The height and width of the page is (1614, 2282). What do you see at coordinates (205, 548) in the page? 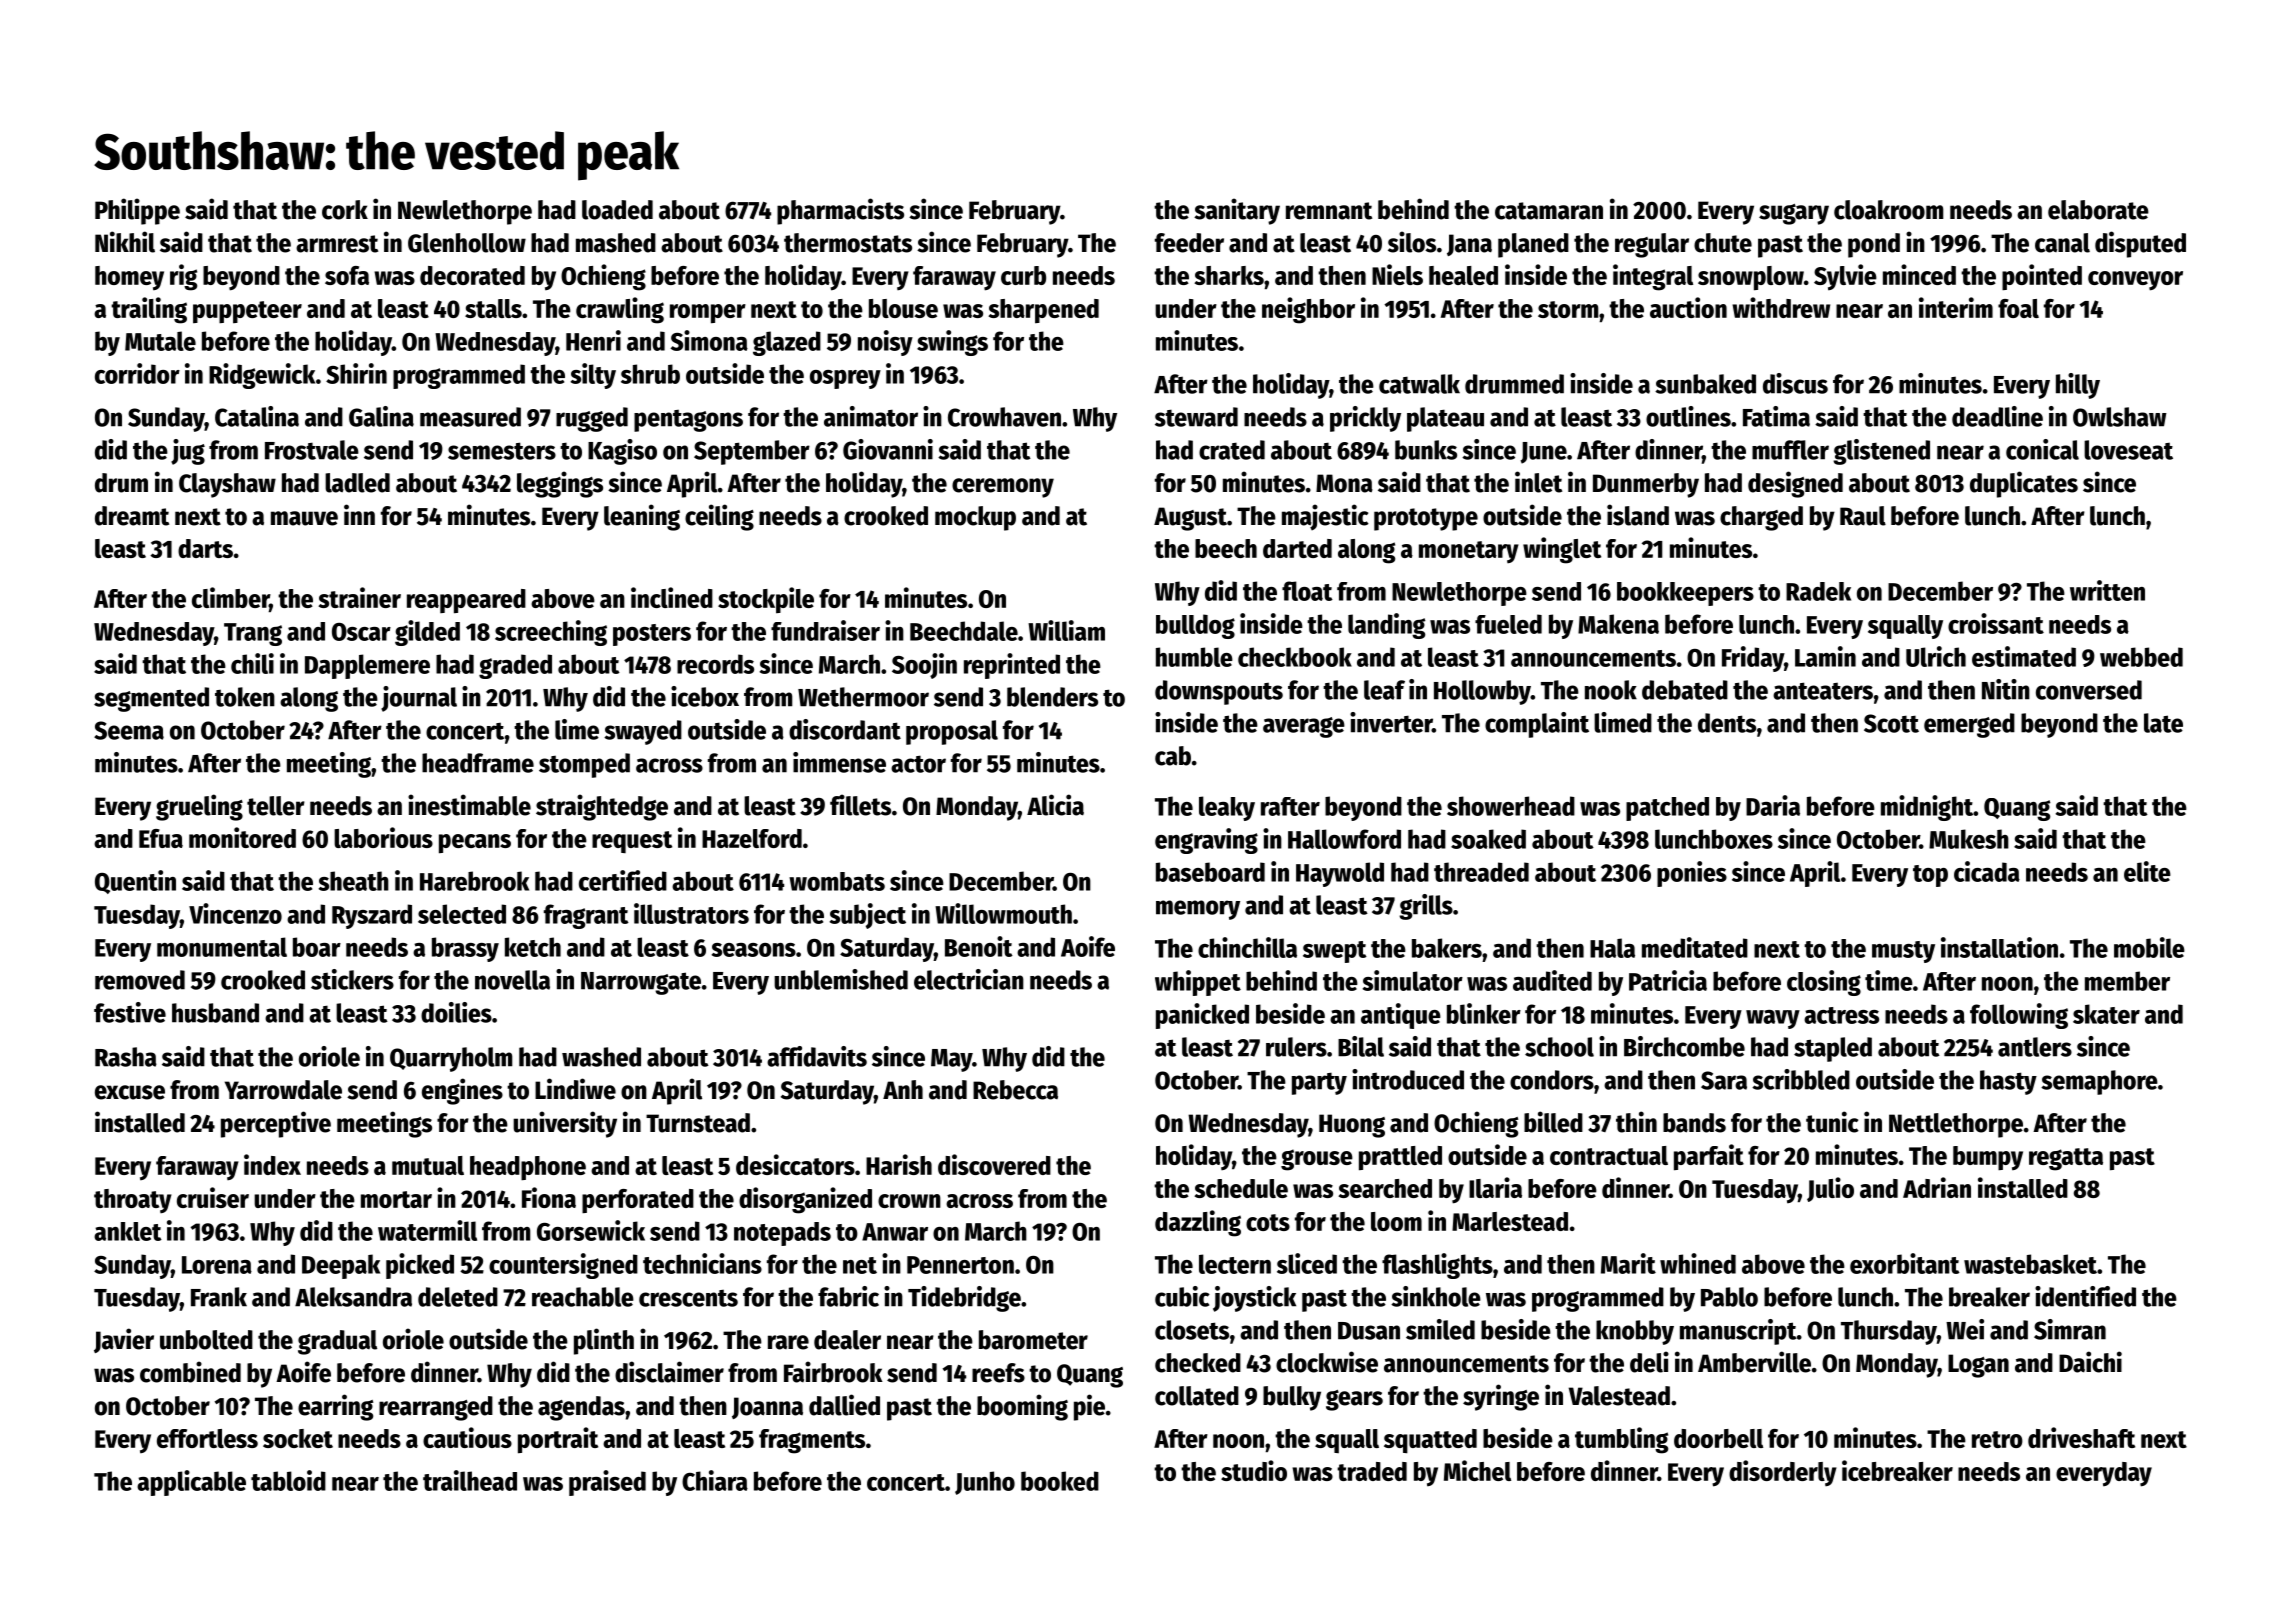
I see `darts` at bounding box center [205, 548].
